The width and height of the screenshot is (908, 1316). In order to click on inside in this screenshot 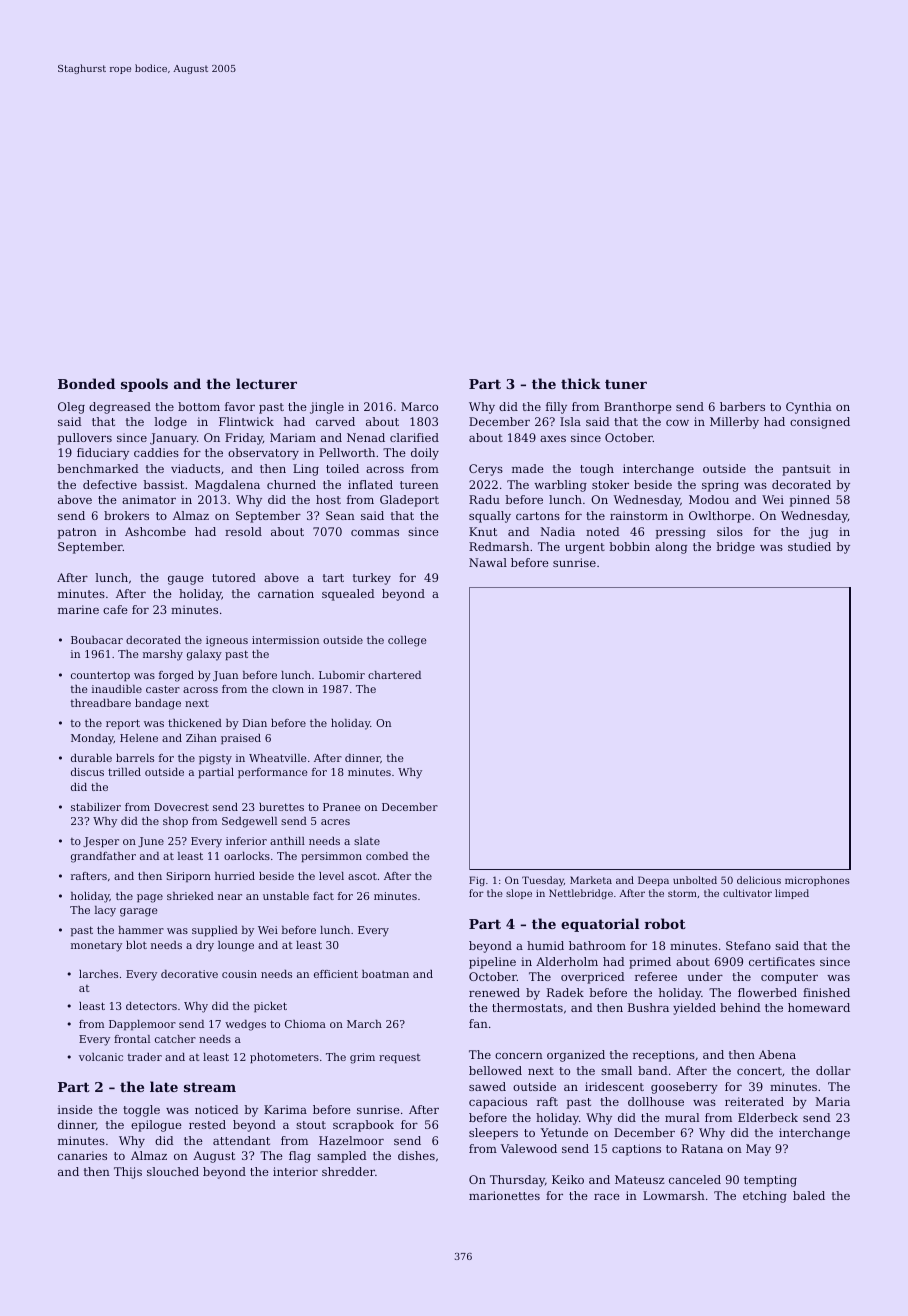, I will do `click(75, 1109)`.
